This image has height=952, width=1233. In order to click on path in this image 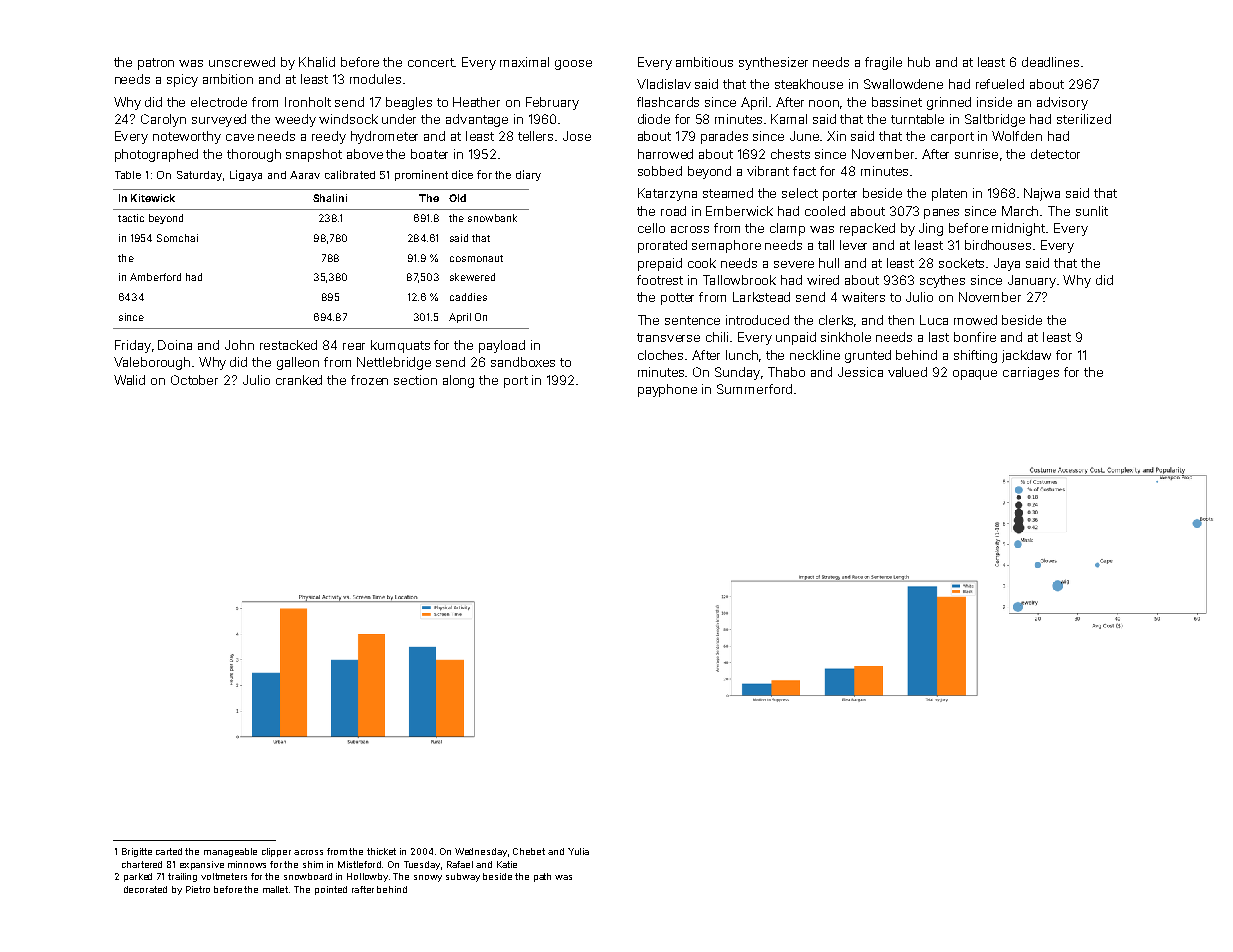, I will do `click(542, 877)`.
